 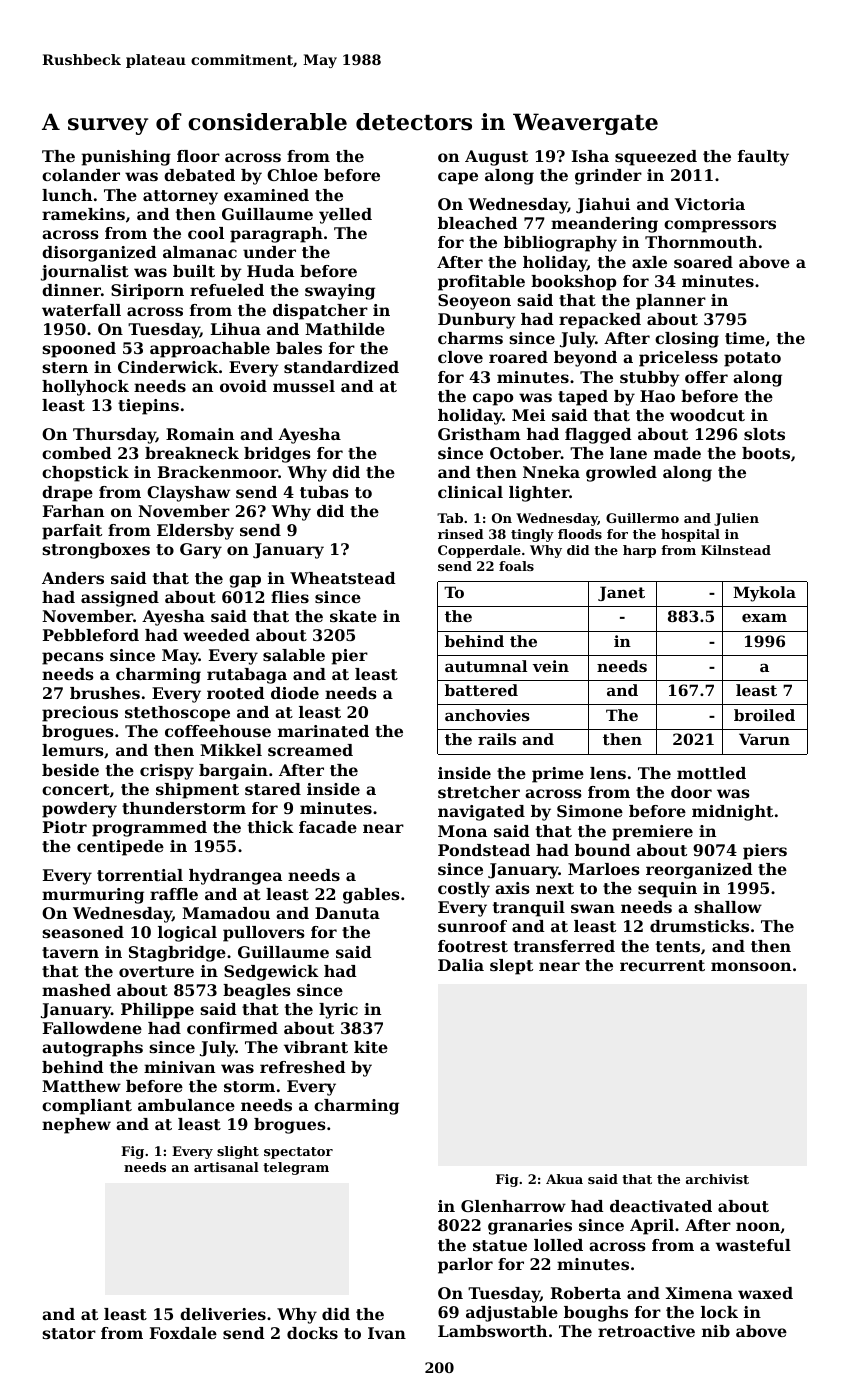 I want to click on Janet, so click(x=621, y=593).
